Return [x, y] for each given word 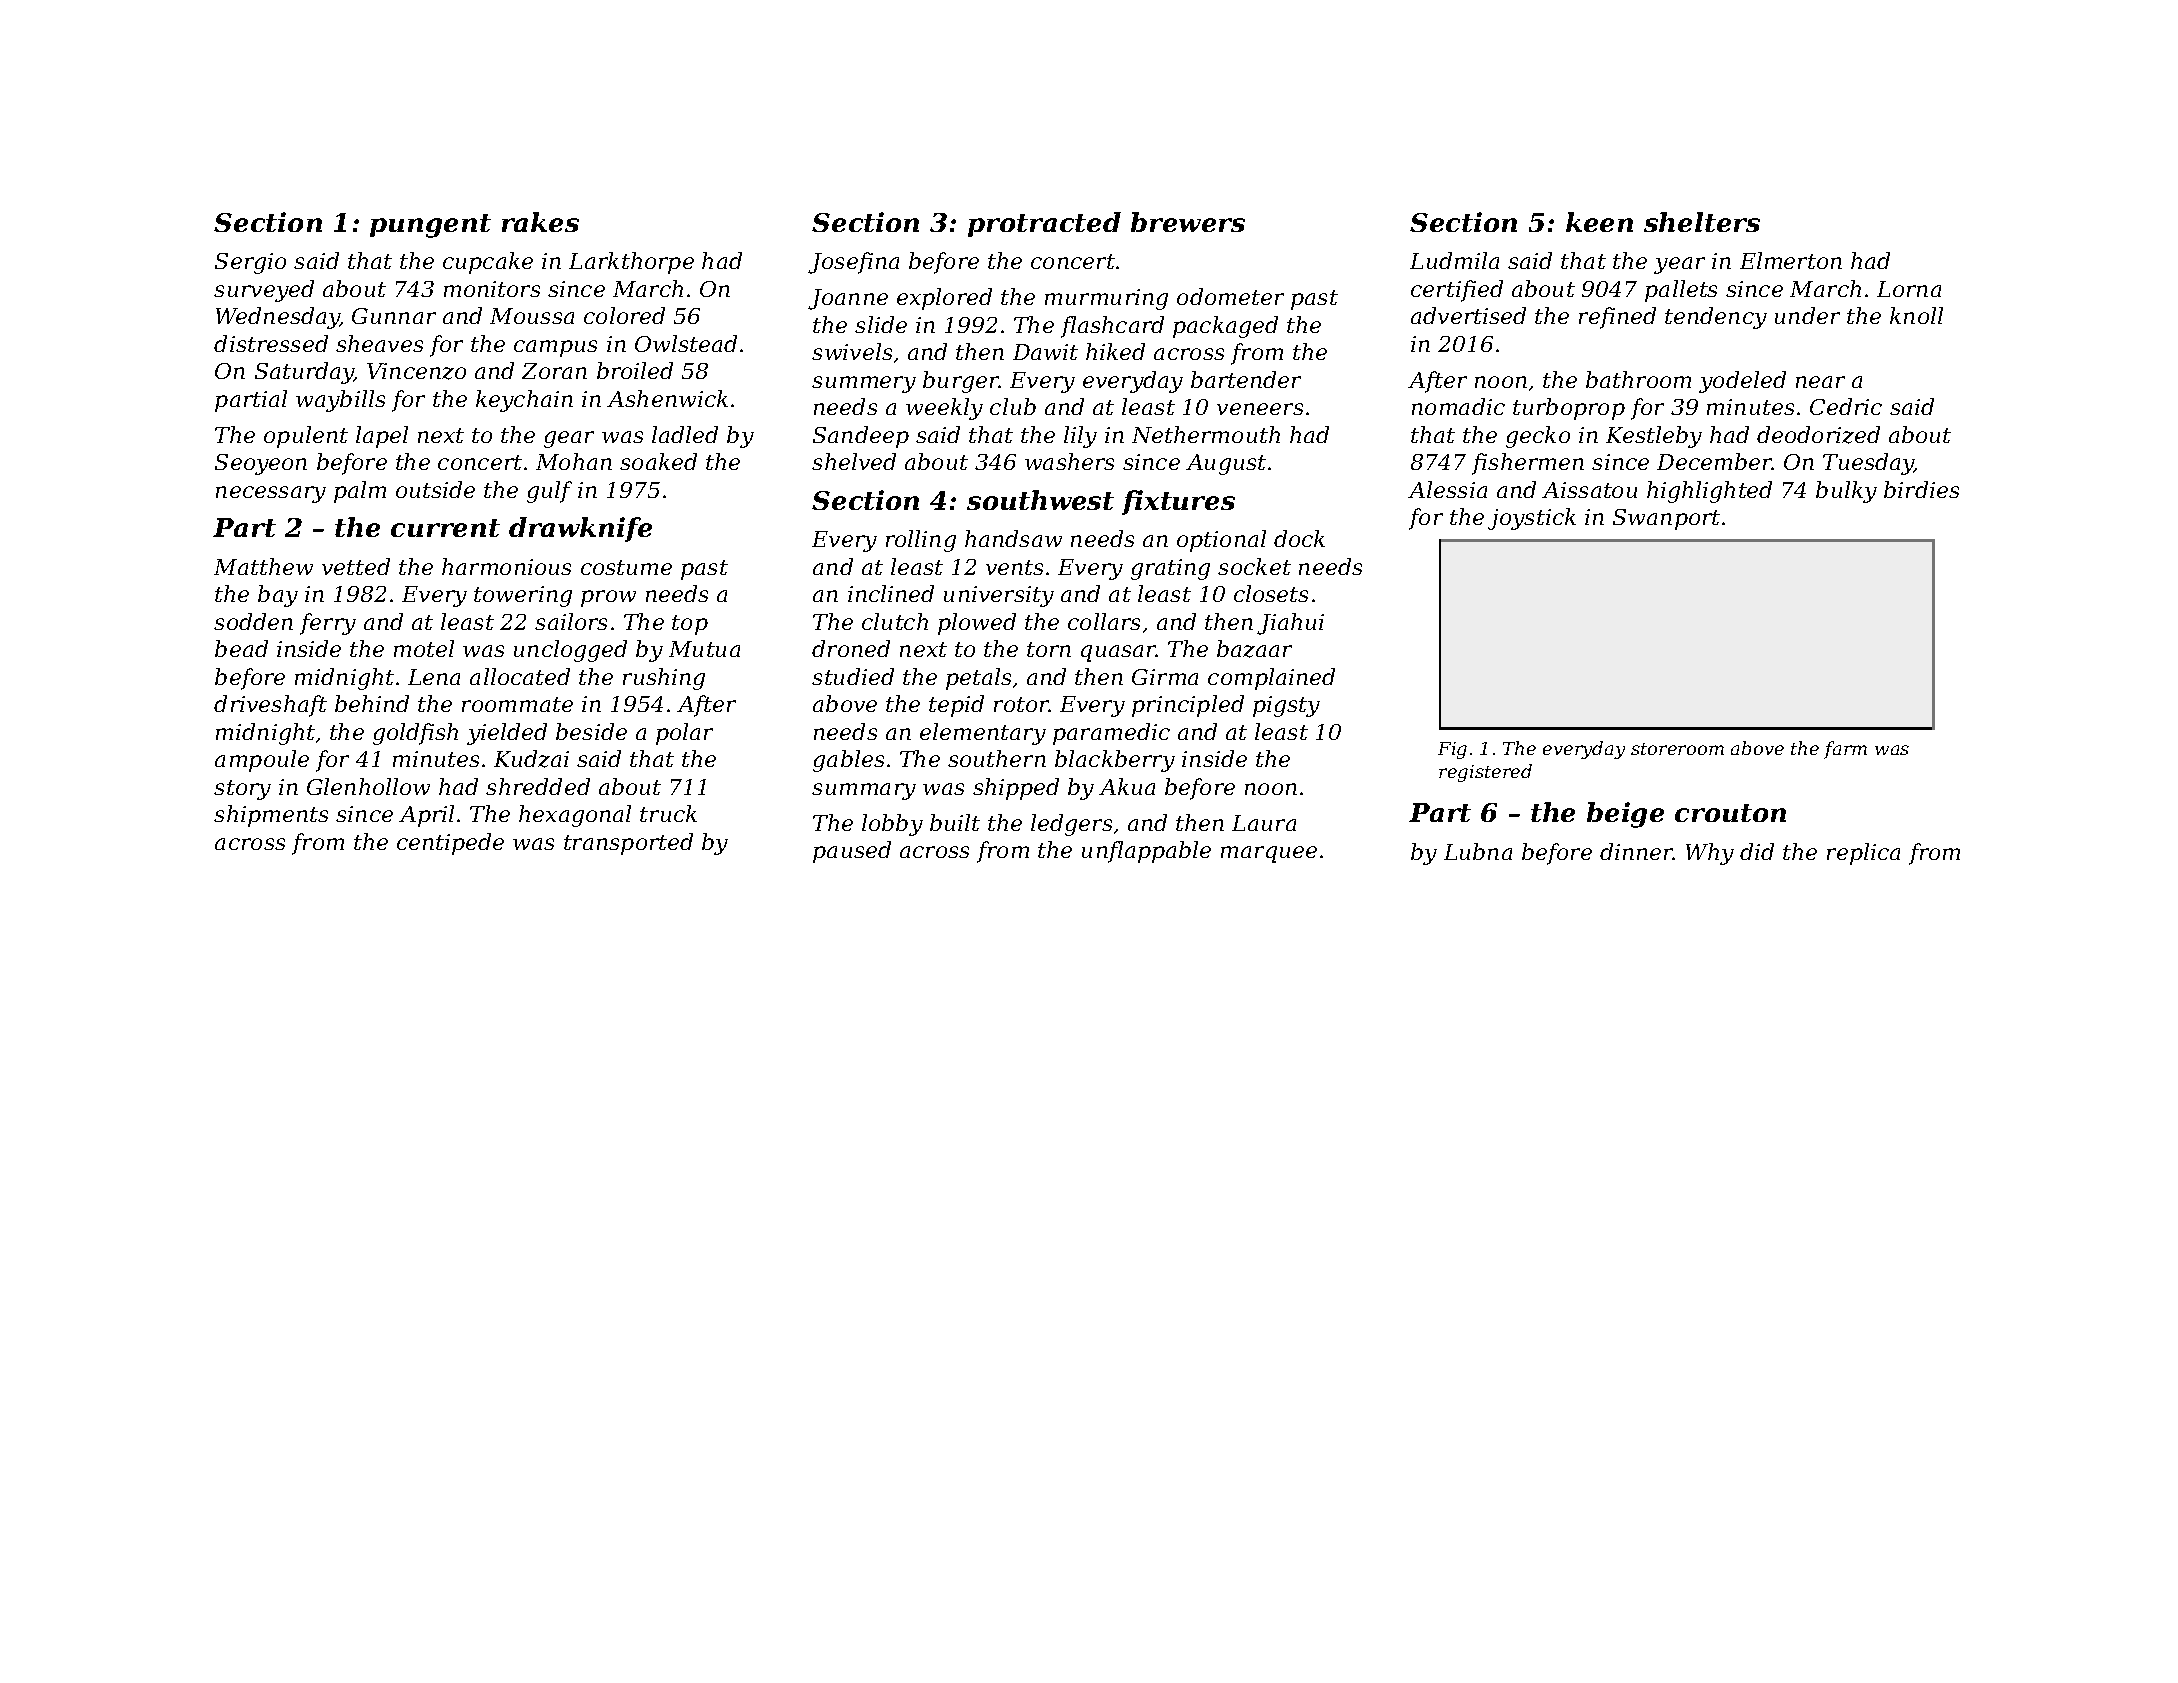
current [445, 528]
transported [628, 844]
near [1820, 382]
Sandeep [861, 437]
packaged [1225, 327]
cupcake [488, 263]
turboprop [1569, 409]
